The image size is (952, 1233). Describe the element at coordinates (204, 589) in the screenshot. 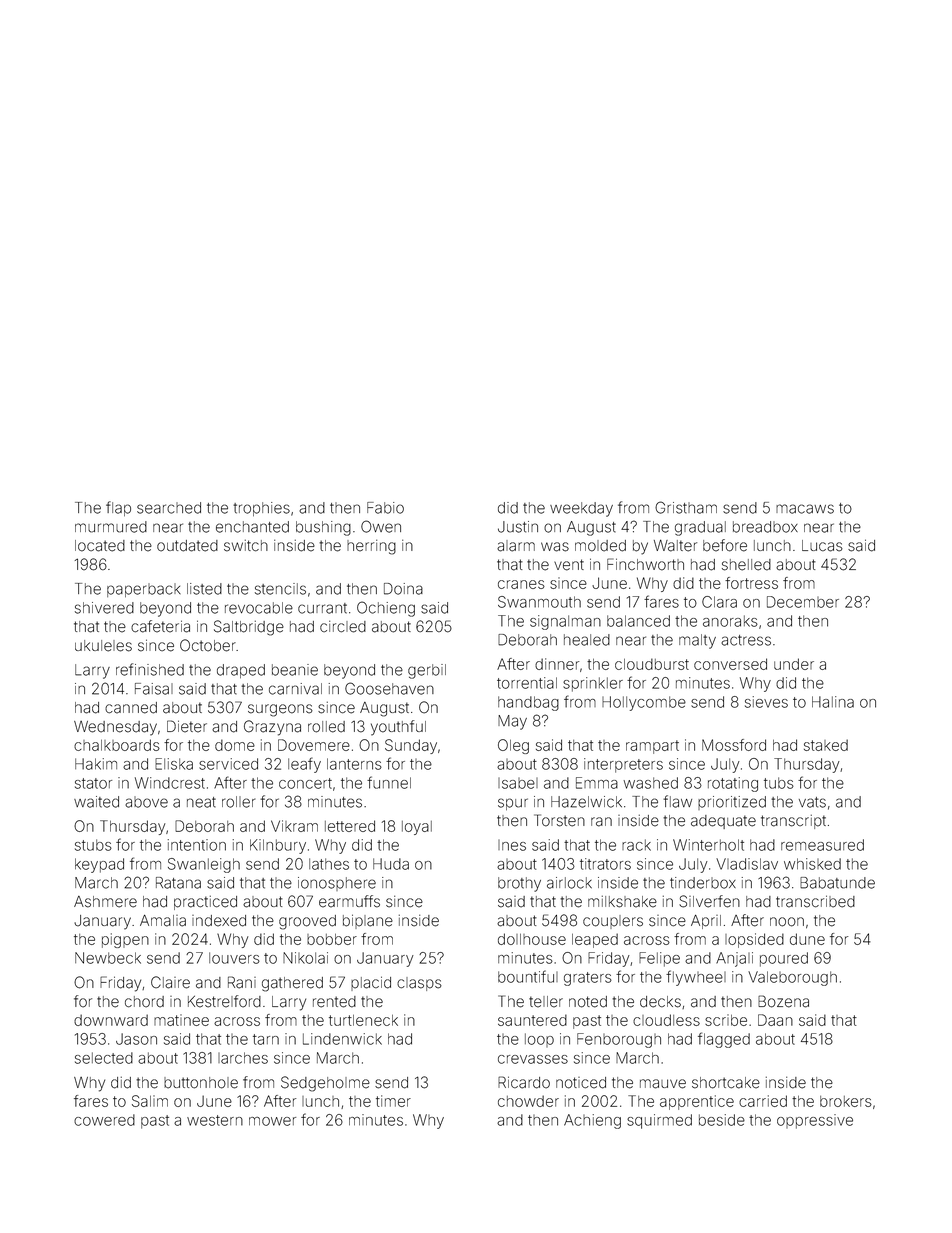

I see `listed` at that location.
